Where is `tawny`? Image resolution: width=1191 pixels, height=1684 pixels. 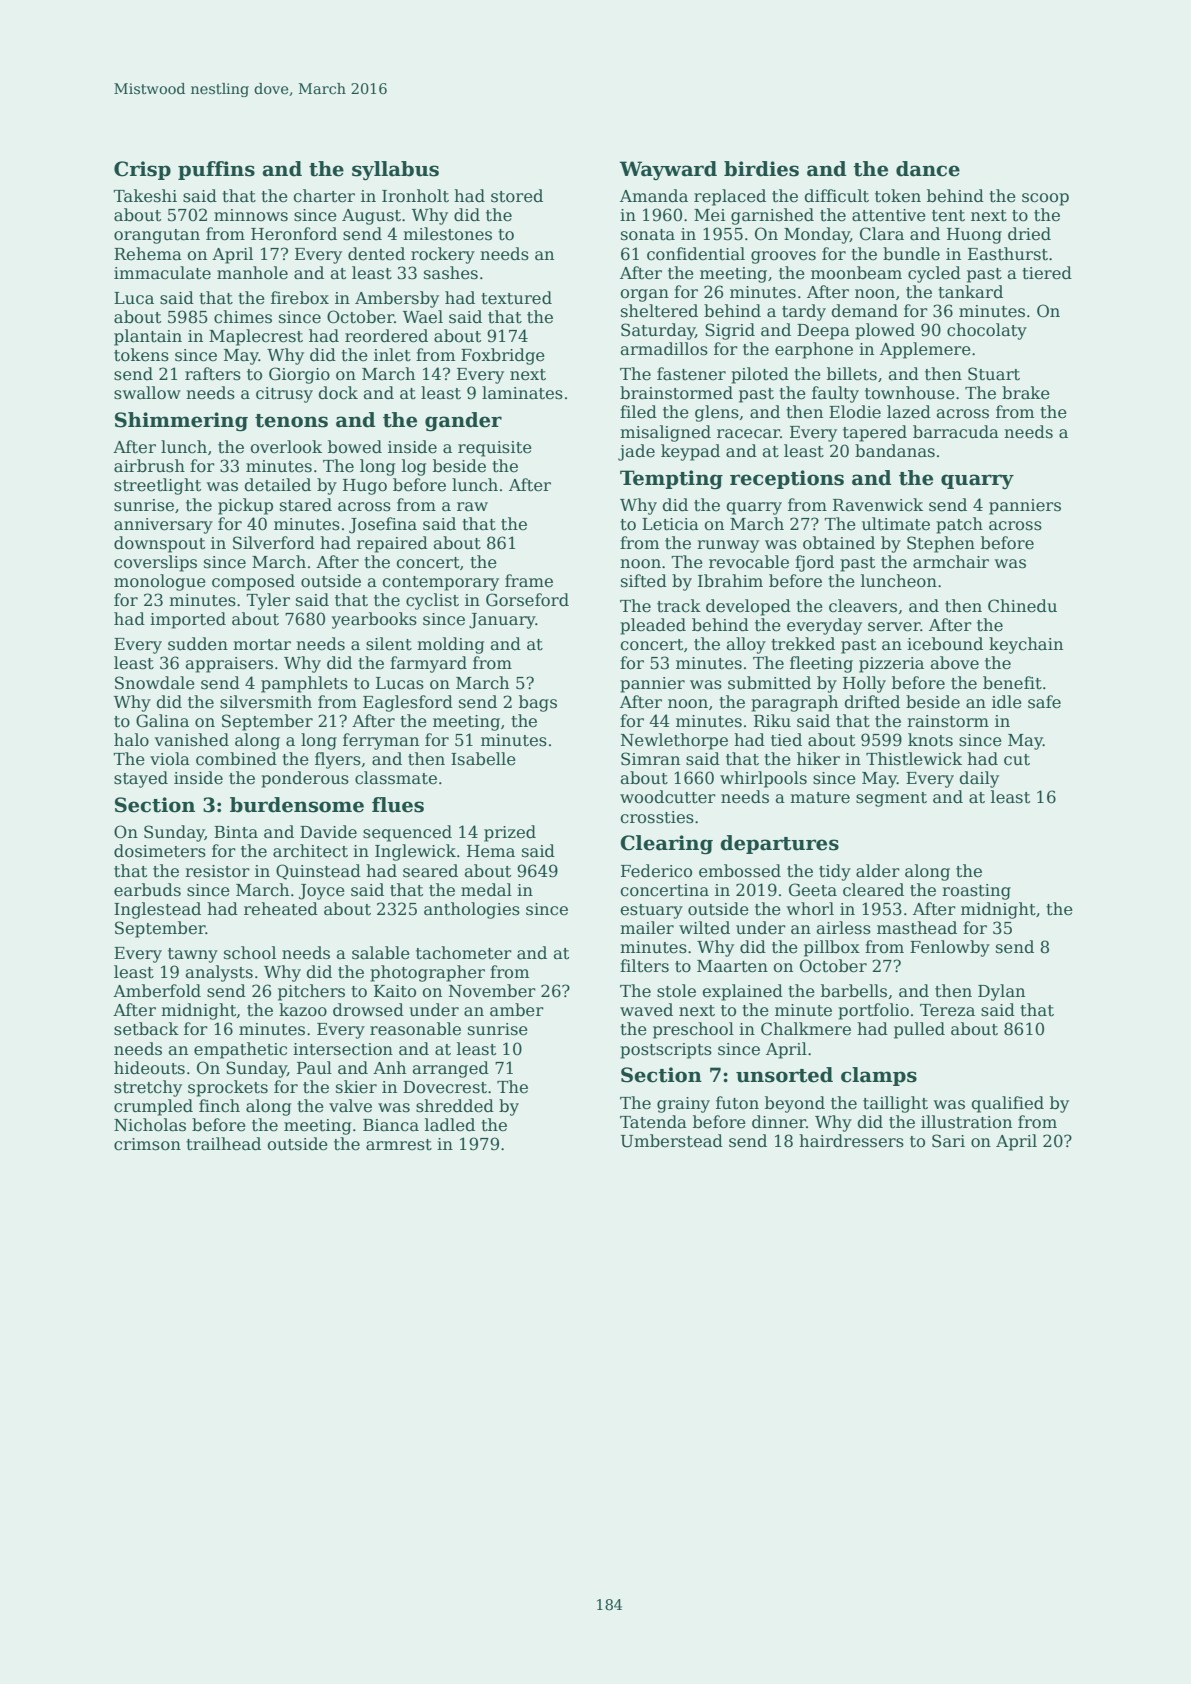
tawny is located at coordinates (193, 955).
